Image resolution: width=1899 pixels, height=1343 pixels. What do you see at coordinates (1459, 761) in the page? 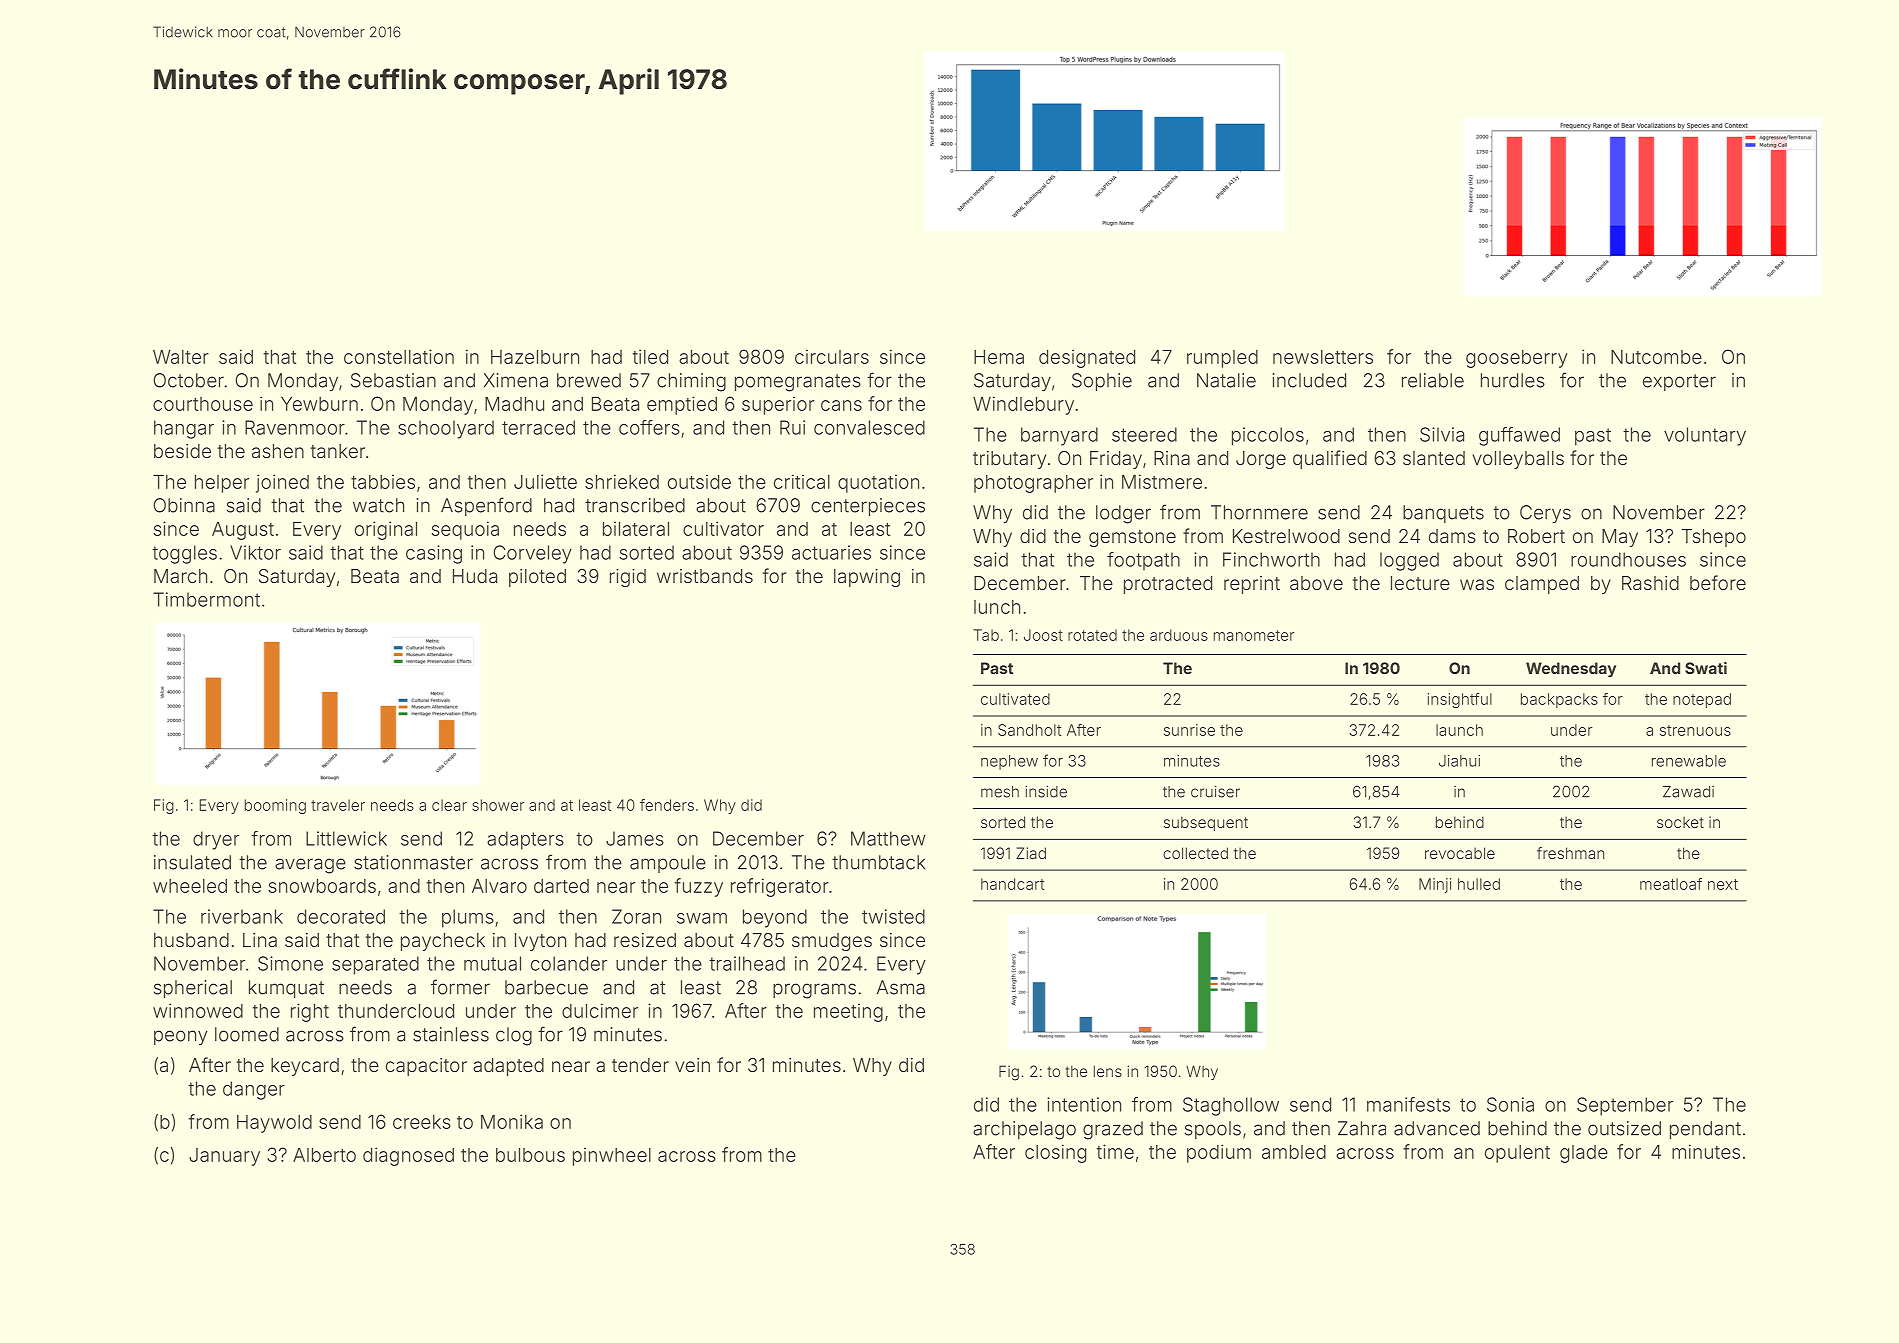
I see `Jiahui` at bounding box center [1459, 761].
